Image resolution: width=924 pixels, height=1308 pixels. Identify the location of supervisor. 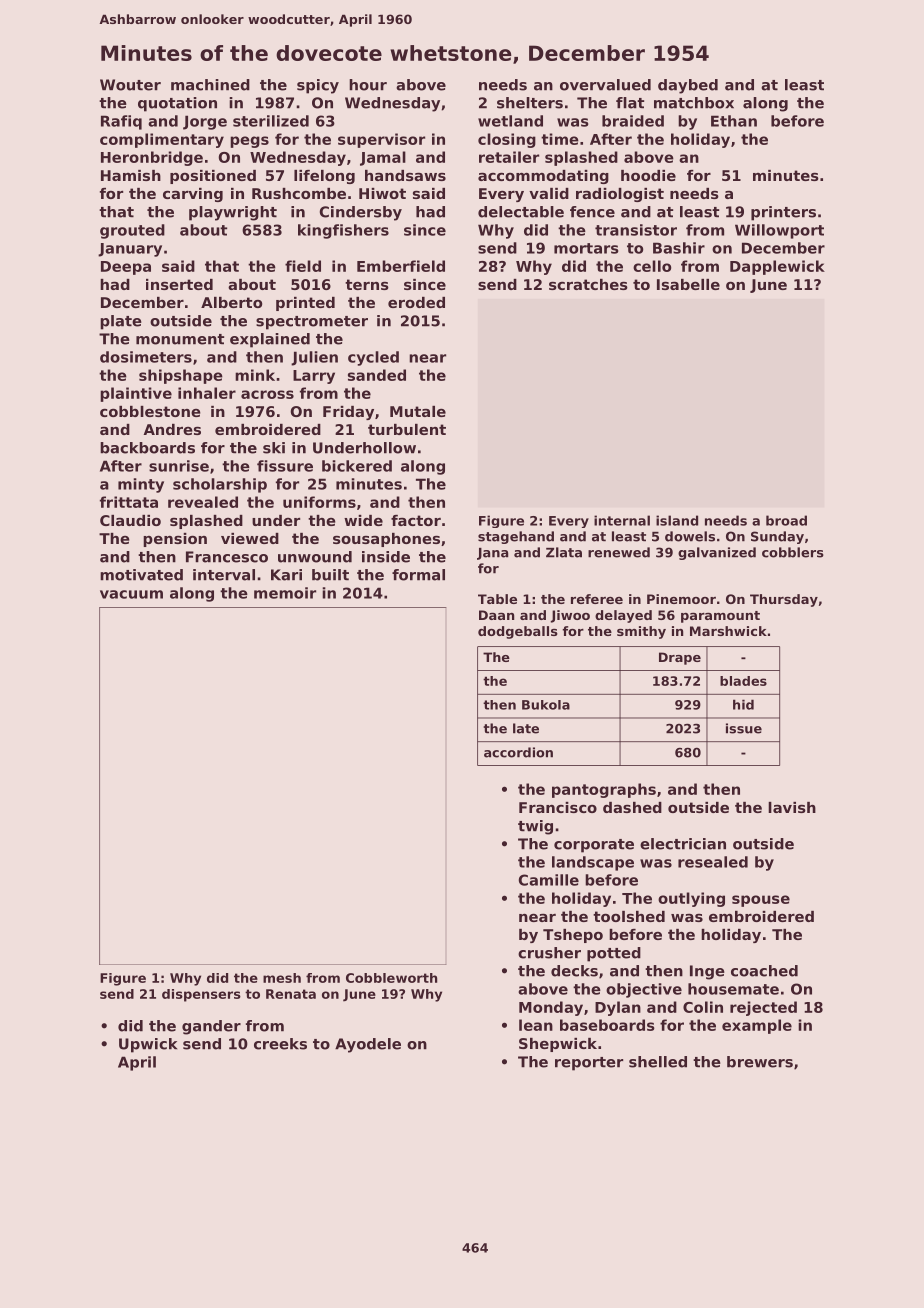
(381, 140).
